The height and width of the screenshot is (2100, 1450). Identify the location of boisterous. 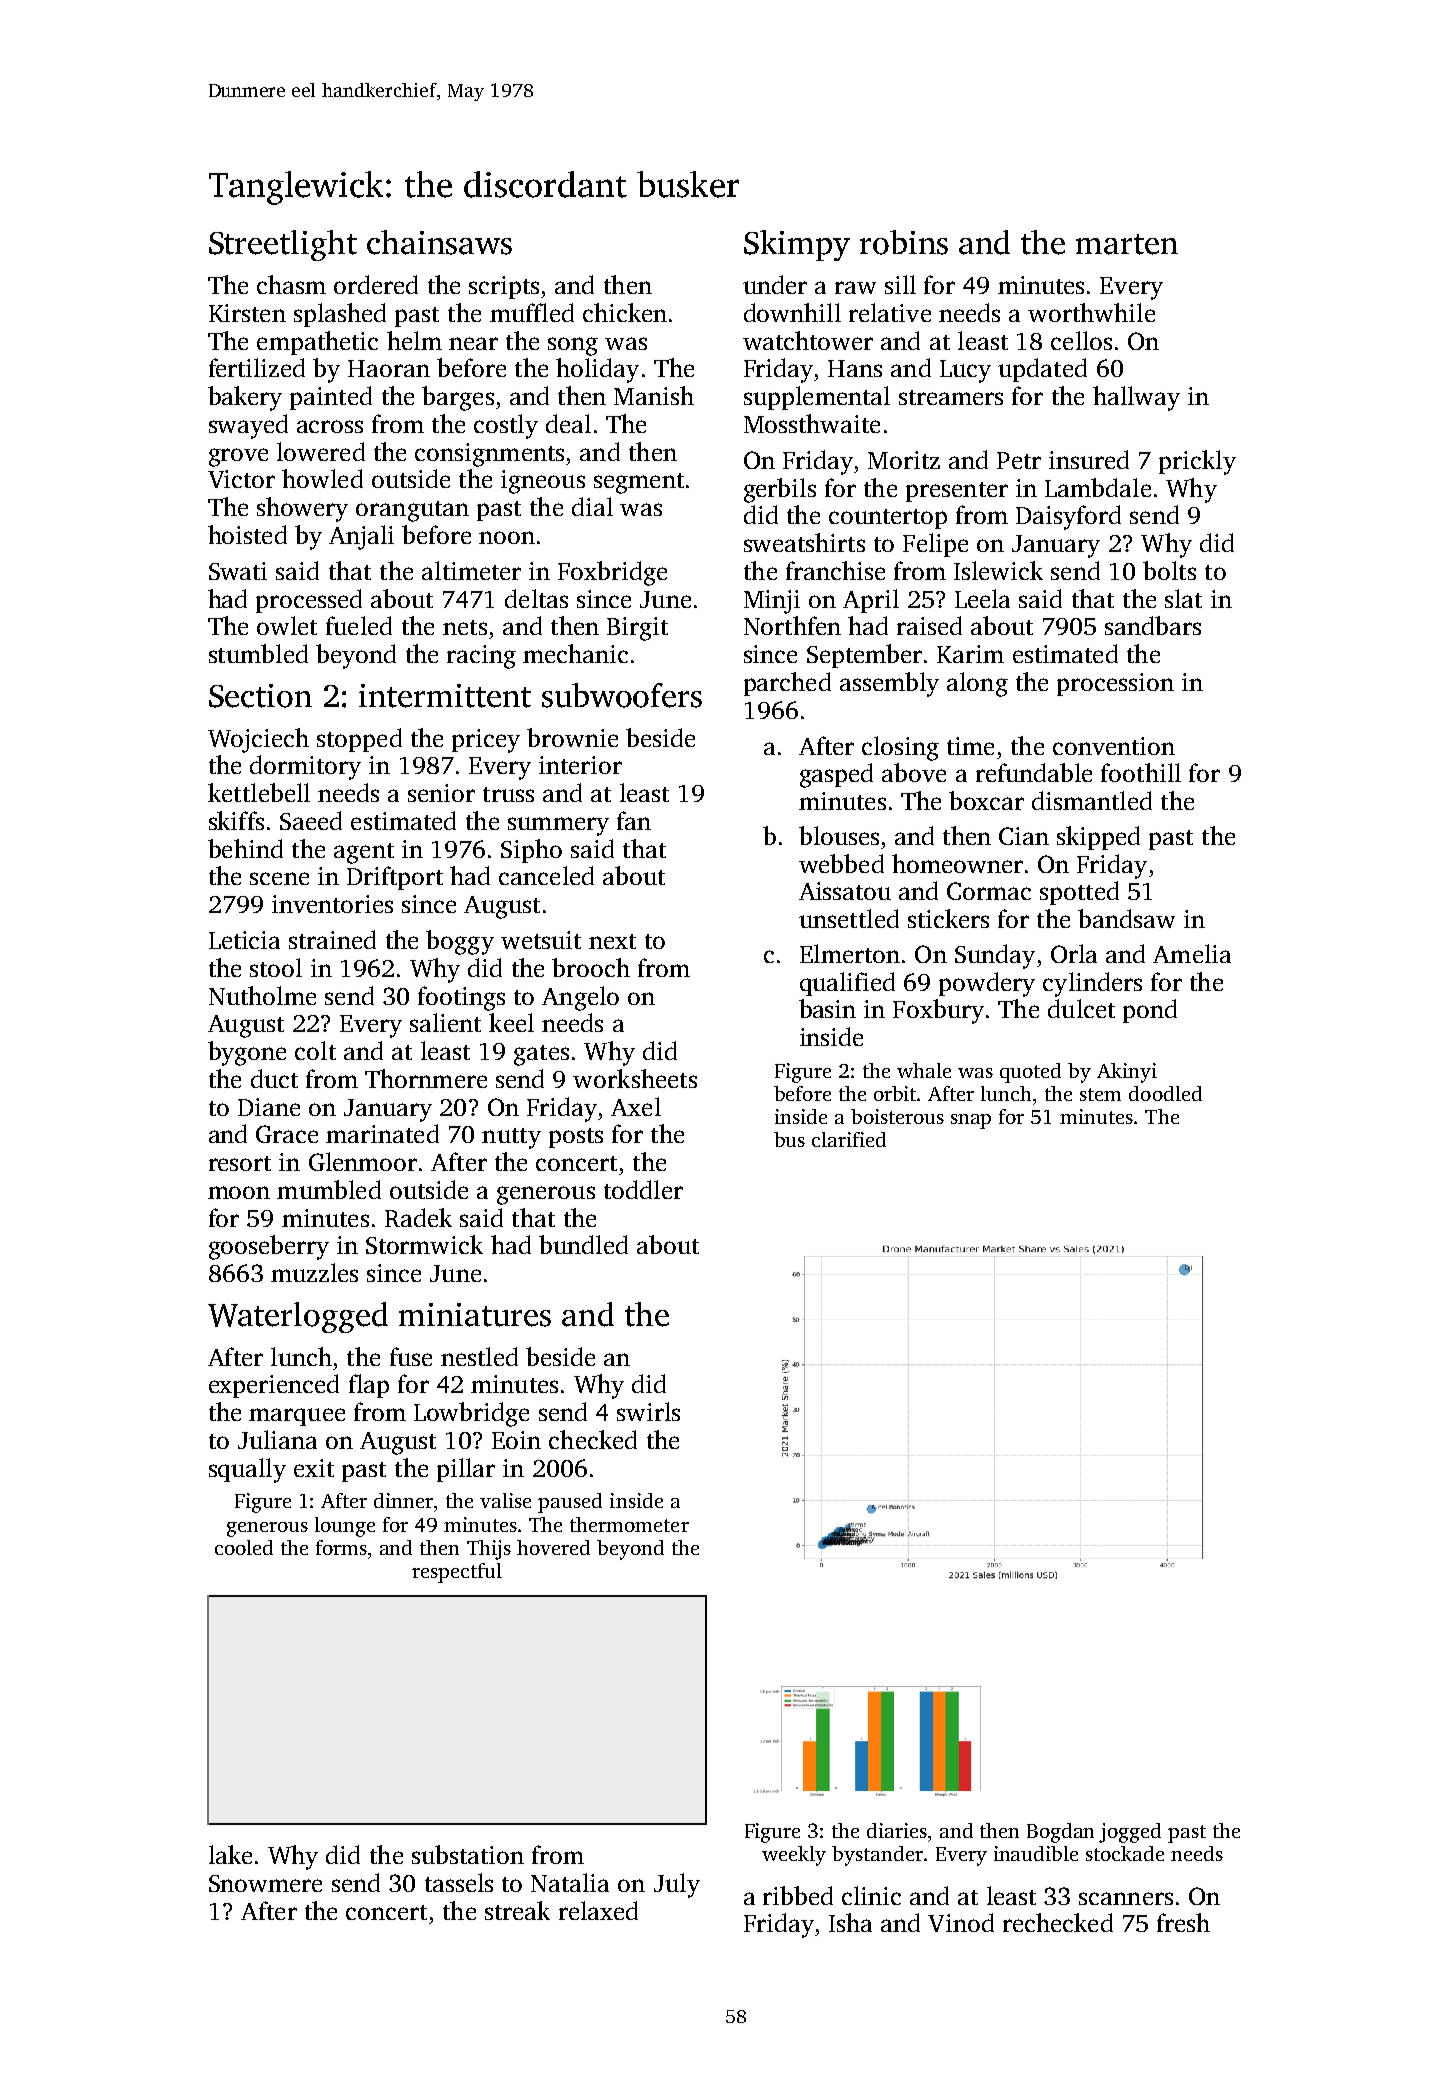
(897, 1116).
